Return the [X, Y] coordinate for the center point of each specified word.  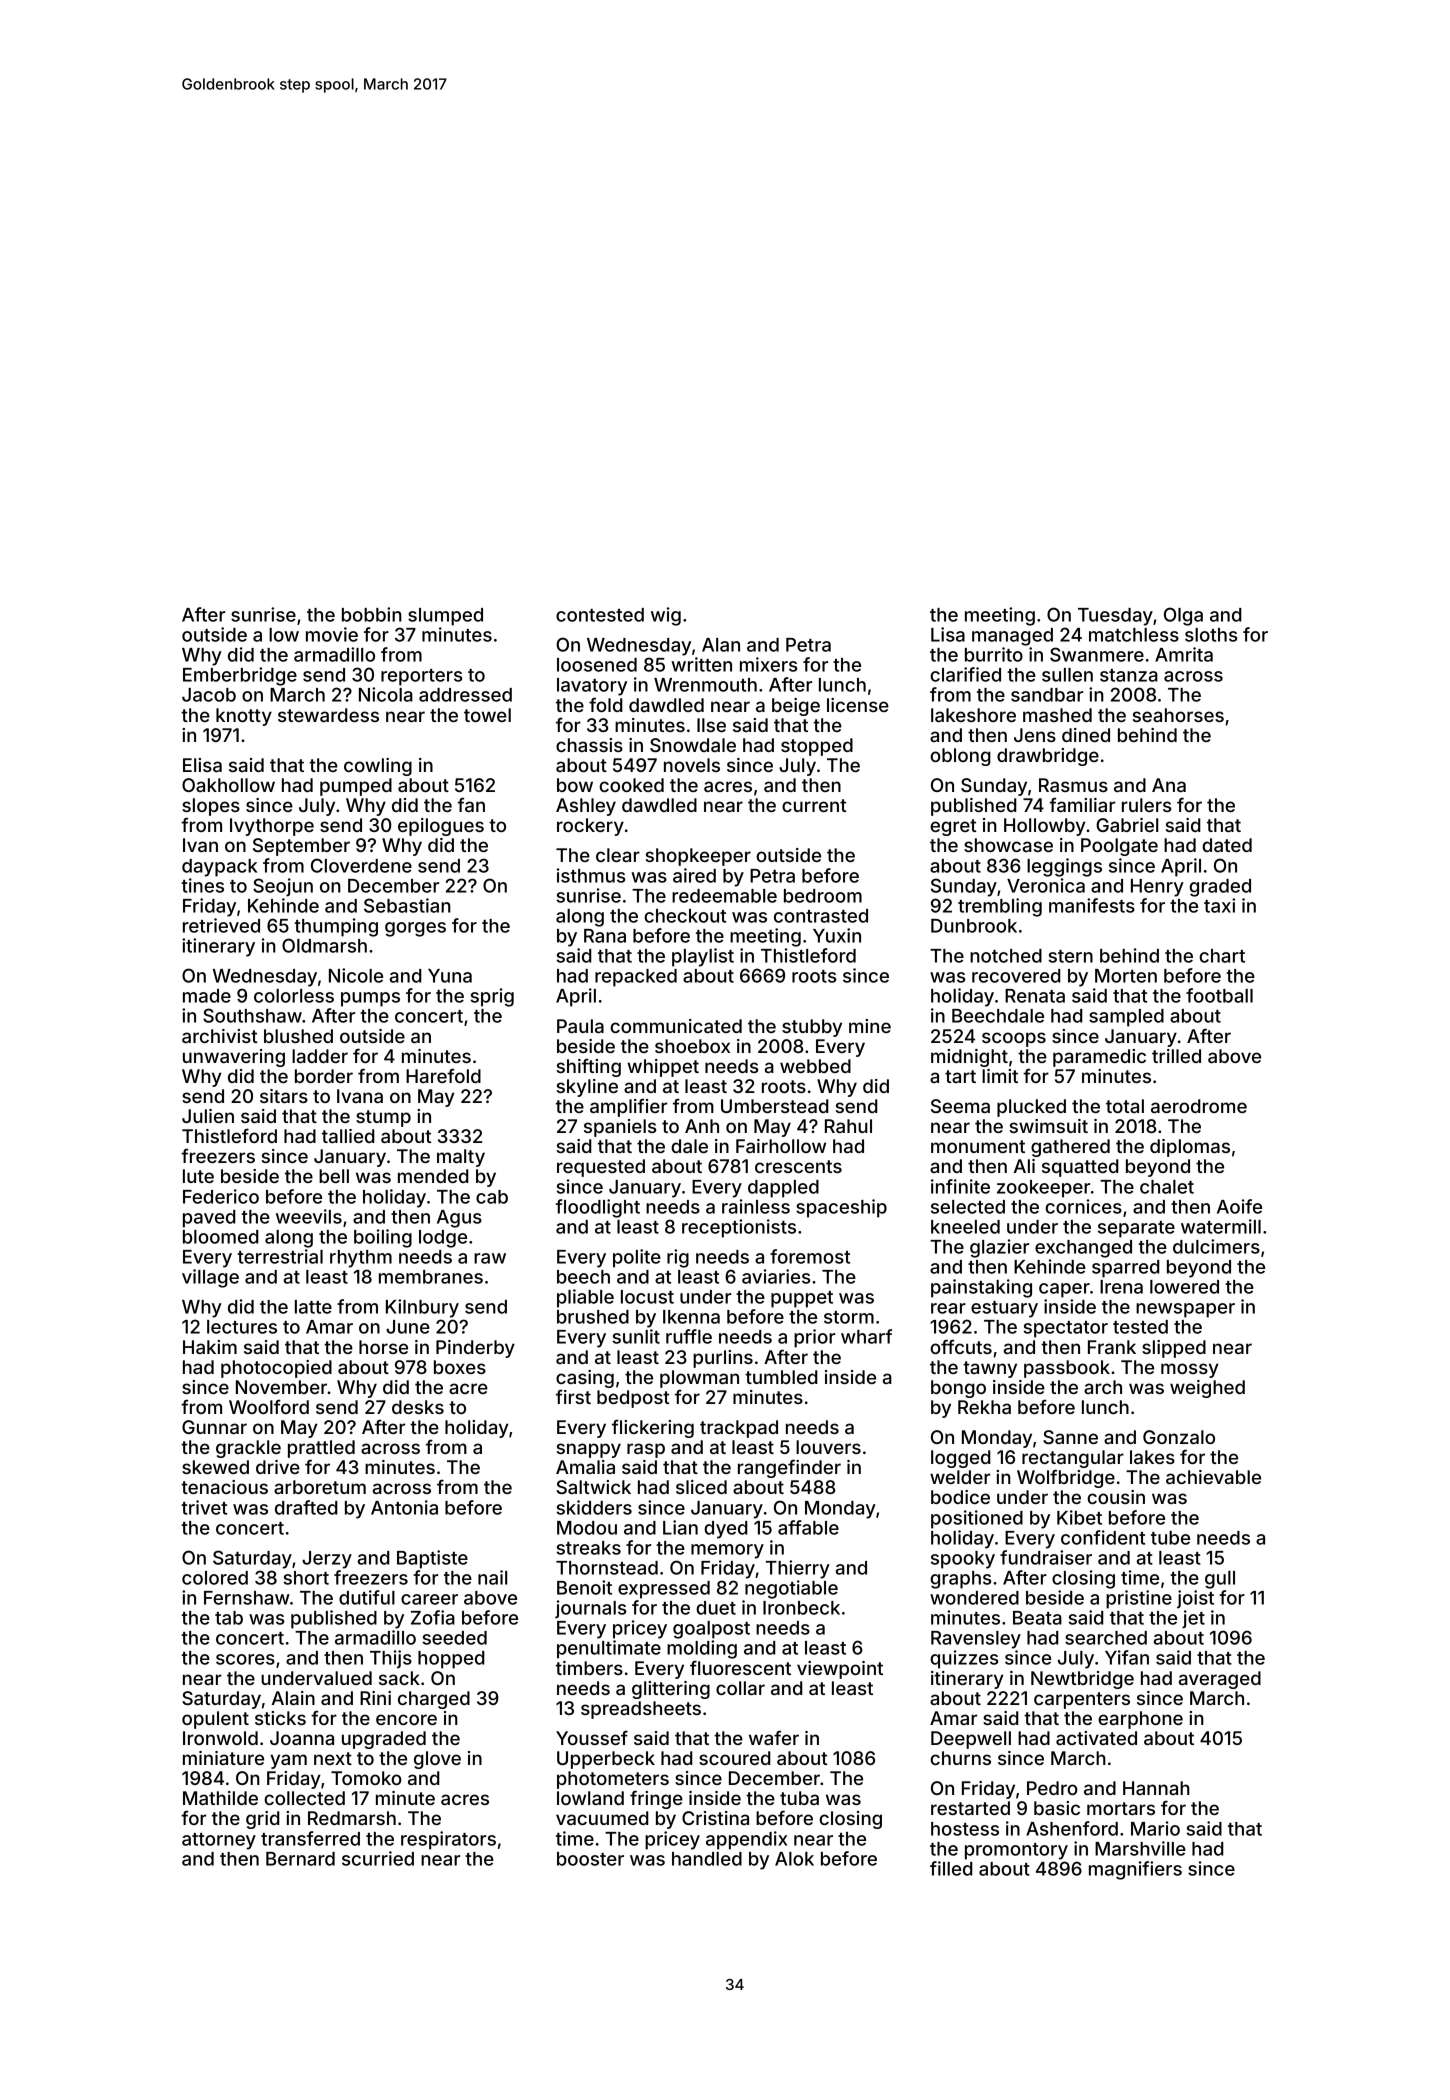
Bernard [300, 1859]
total [1125, 1106]
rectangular [1073, 1459]
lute [198, 1176]
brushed [593, 1317]
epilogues [441, 827]
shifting [589, 1067]
